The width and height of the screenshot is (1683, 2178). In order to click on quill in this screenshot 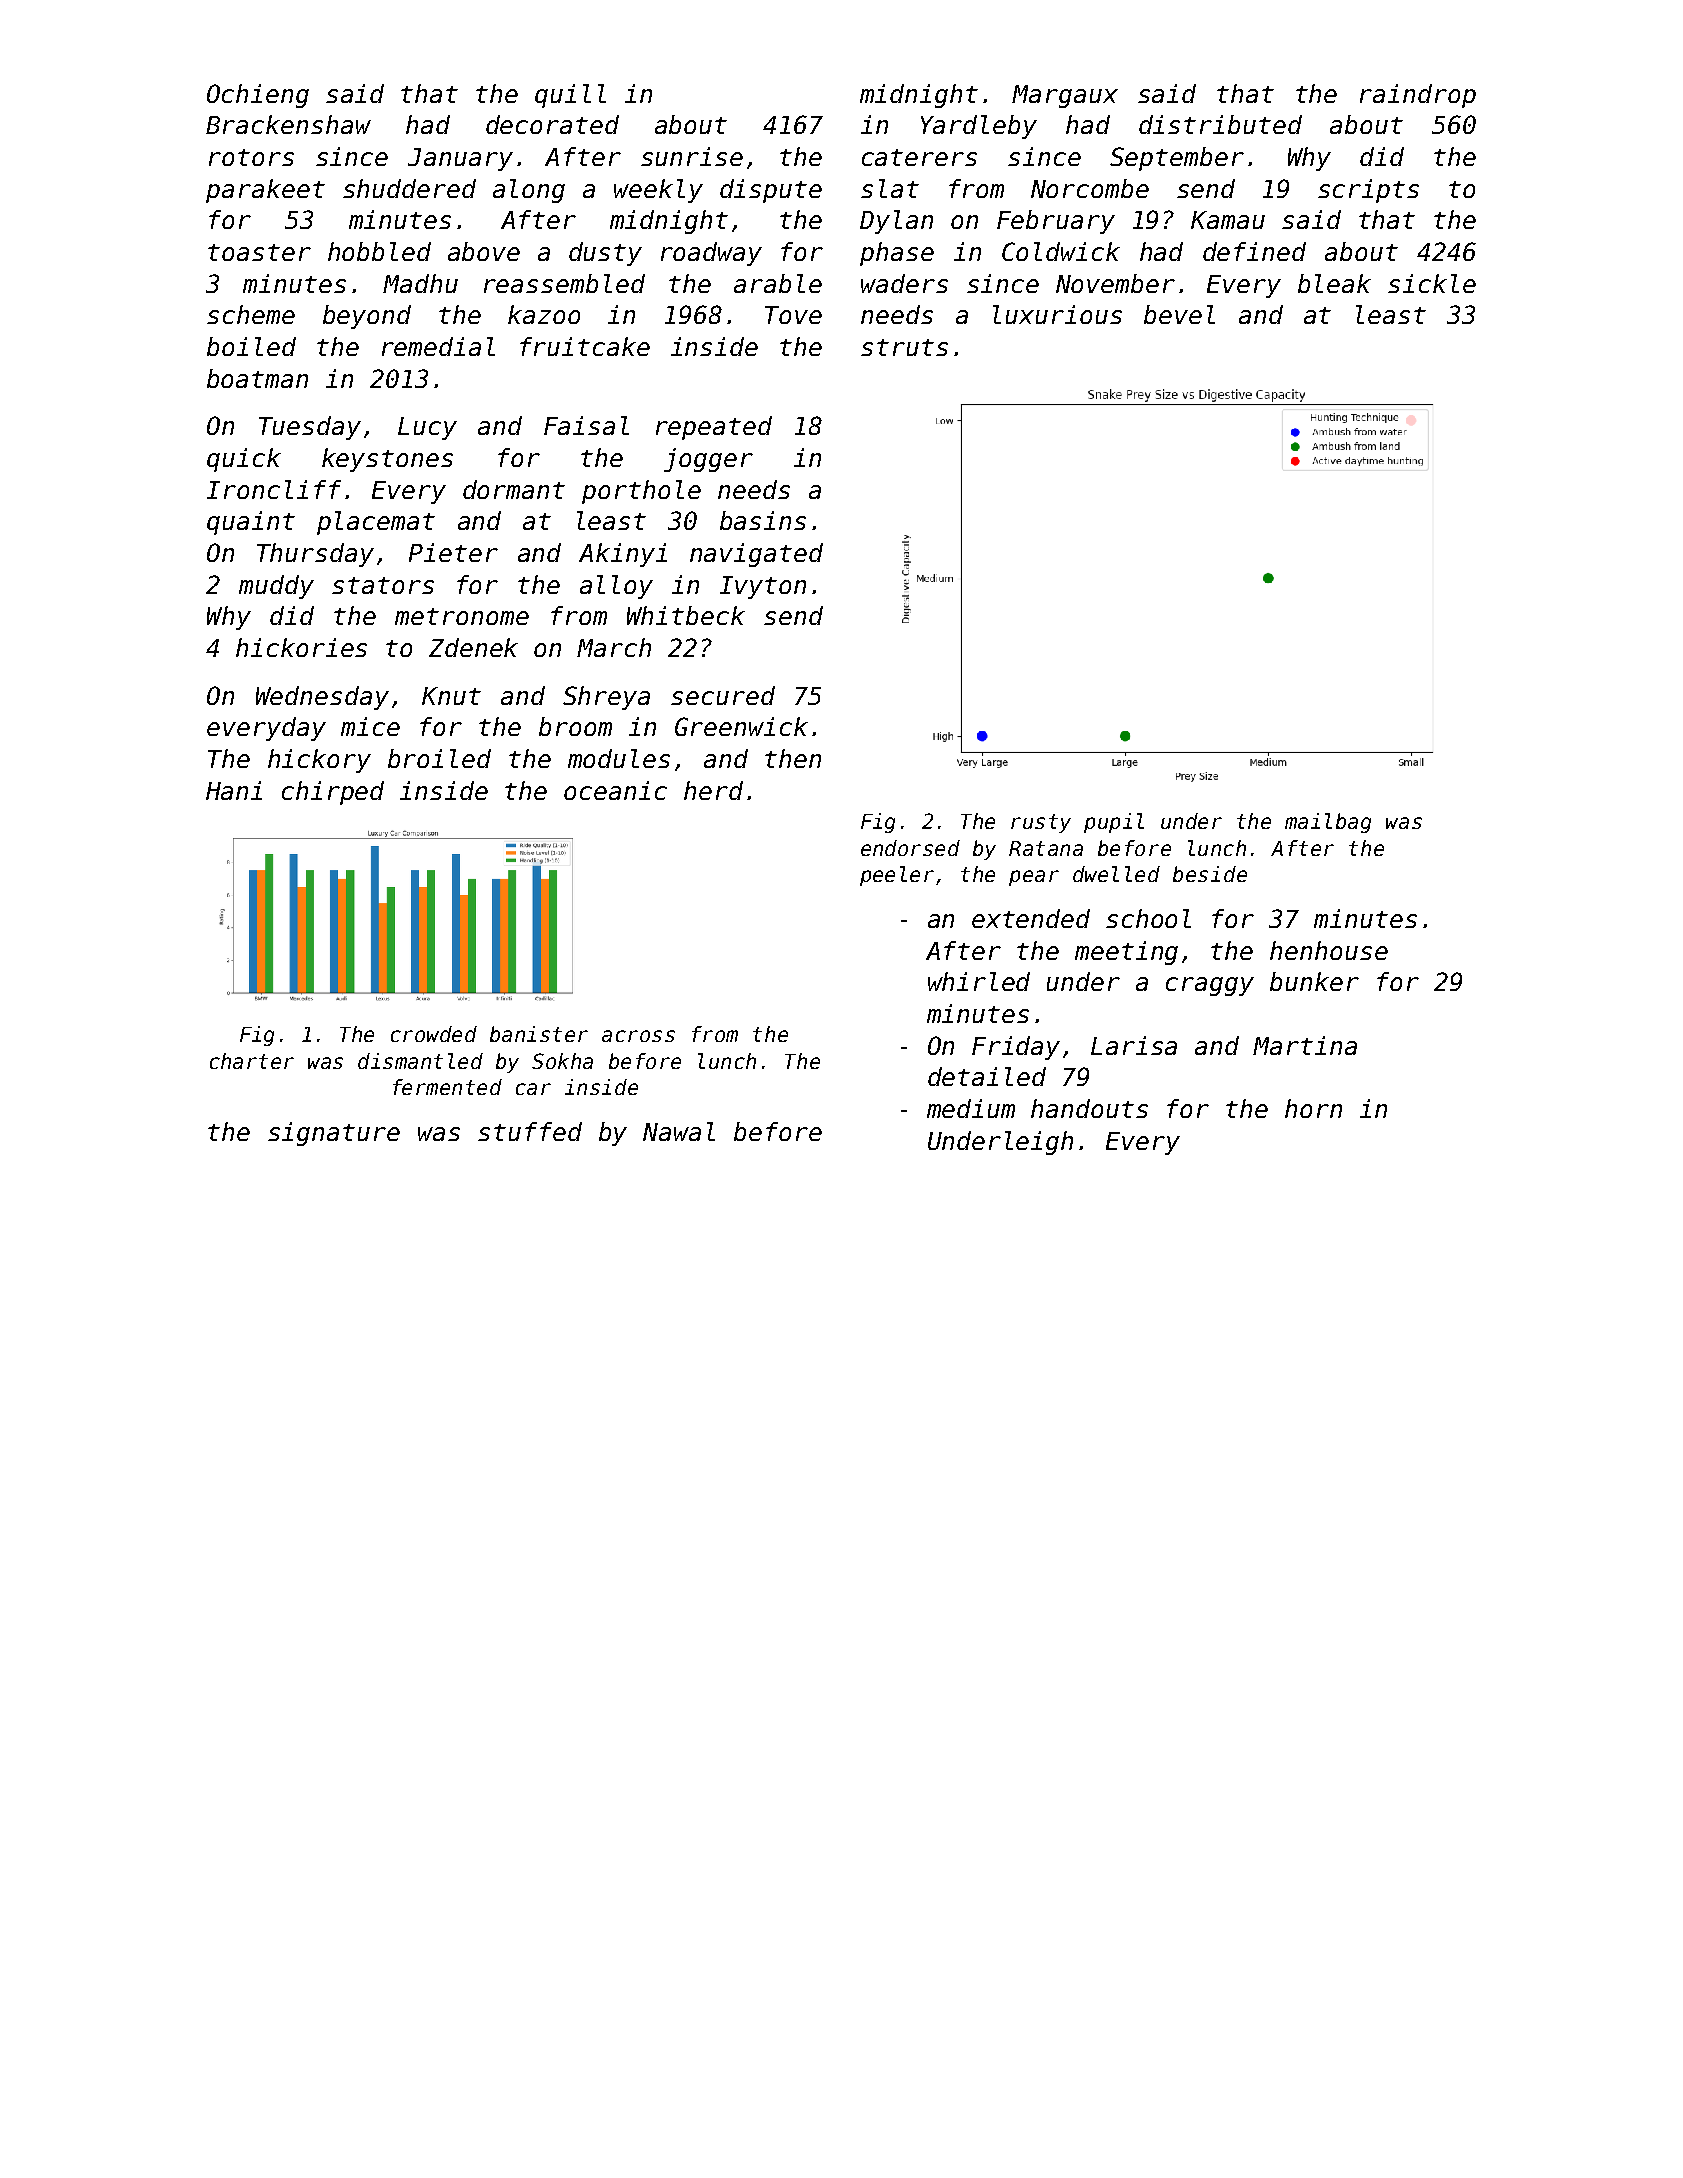, I will do `click(570, 96)`.
